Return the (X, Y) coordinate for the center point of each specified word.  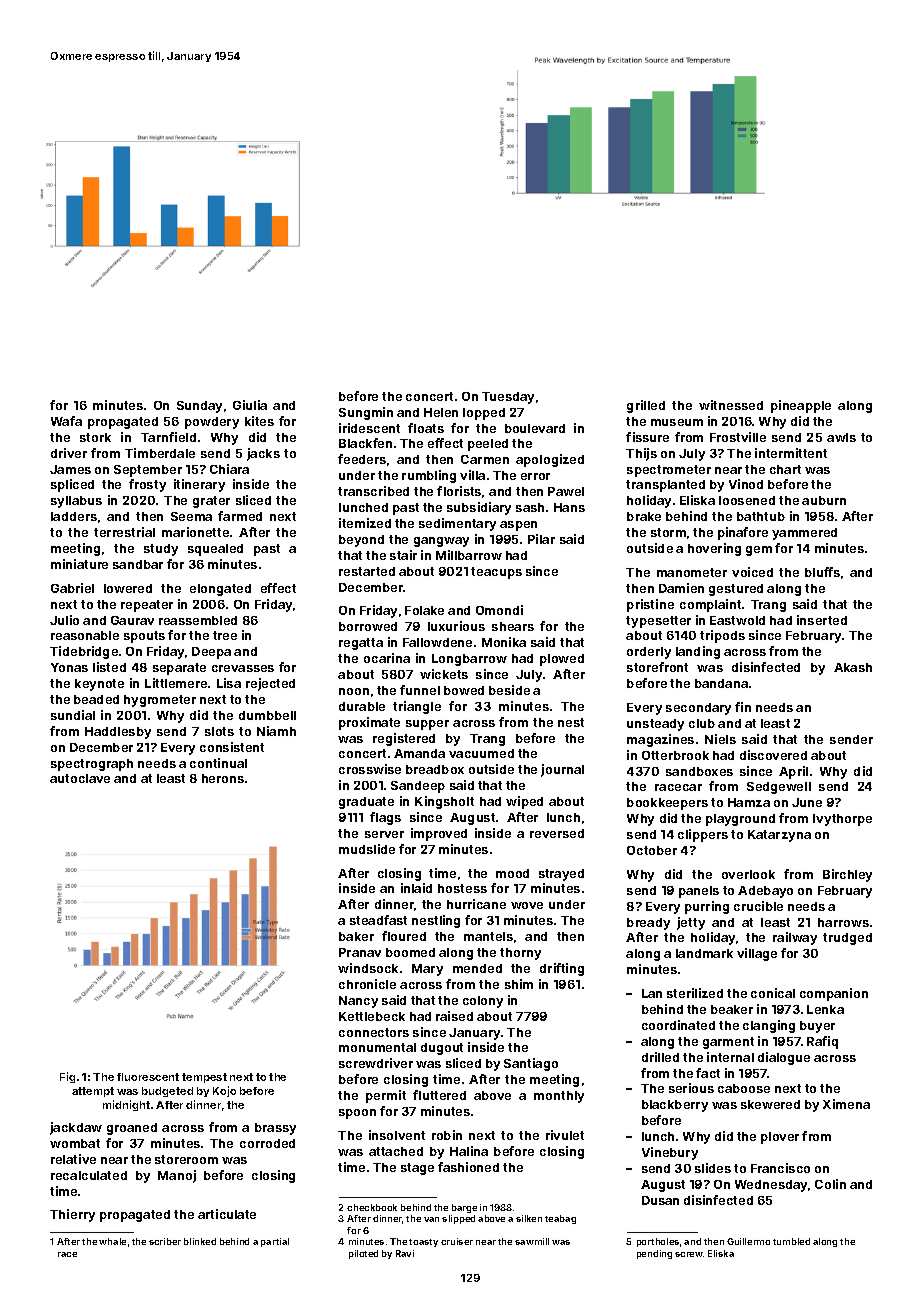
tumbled (791, 1241)
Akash (853, 667)
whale (112, 1241)
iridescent (369, 428)
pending (654, 1254)
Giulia (250, 405)
